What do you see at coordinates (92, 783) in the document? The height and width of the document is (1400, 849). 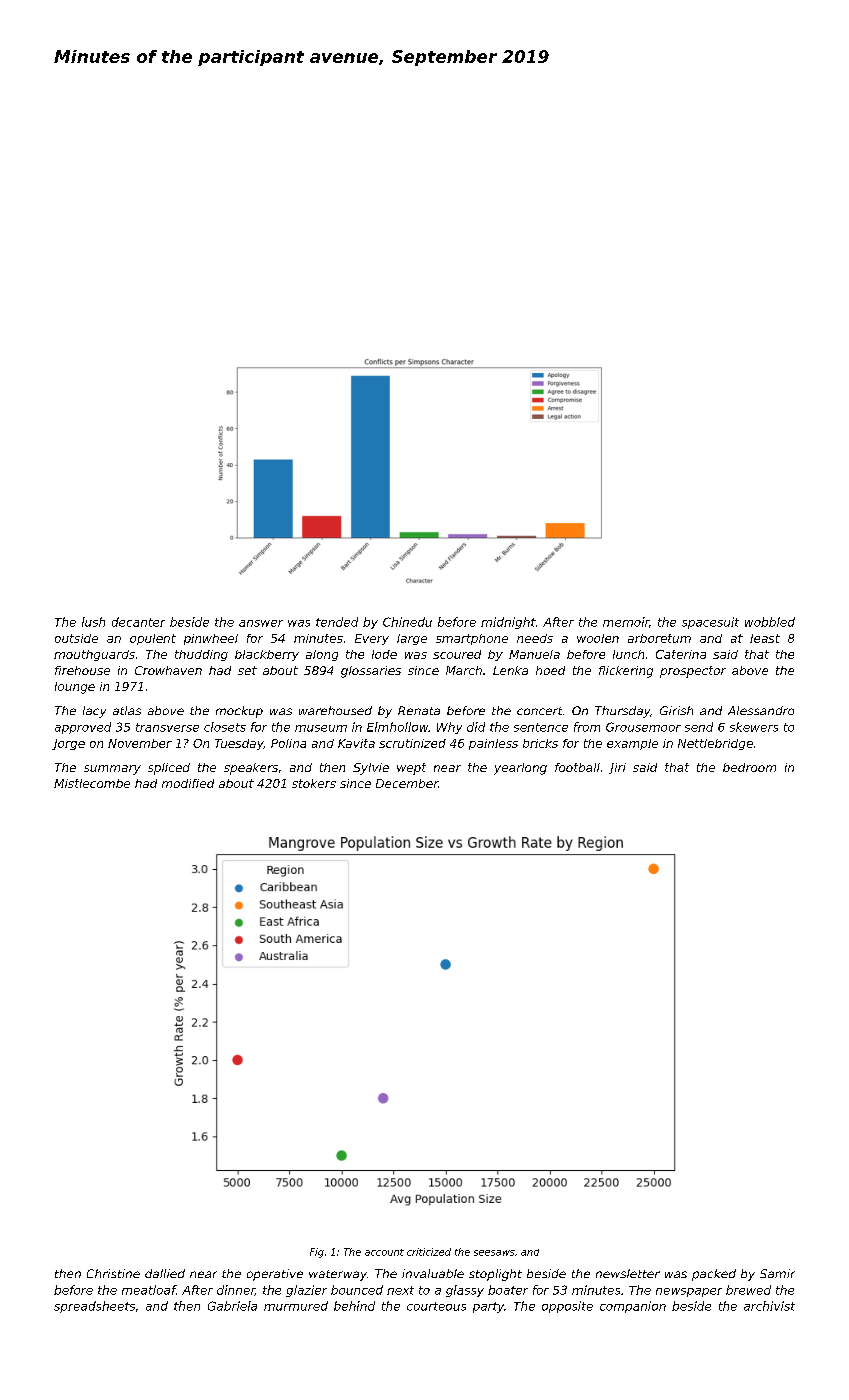 I see `Mistlecombe` at bounding box center [92, 783].
